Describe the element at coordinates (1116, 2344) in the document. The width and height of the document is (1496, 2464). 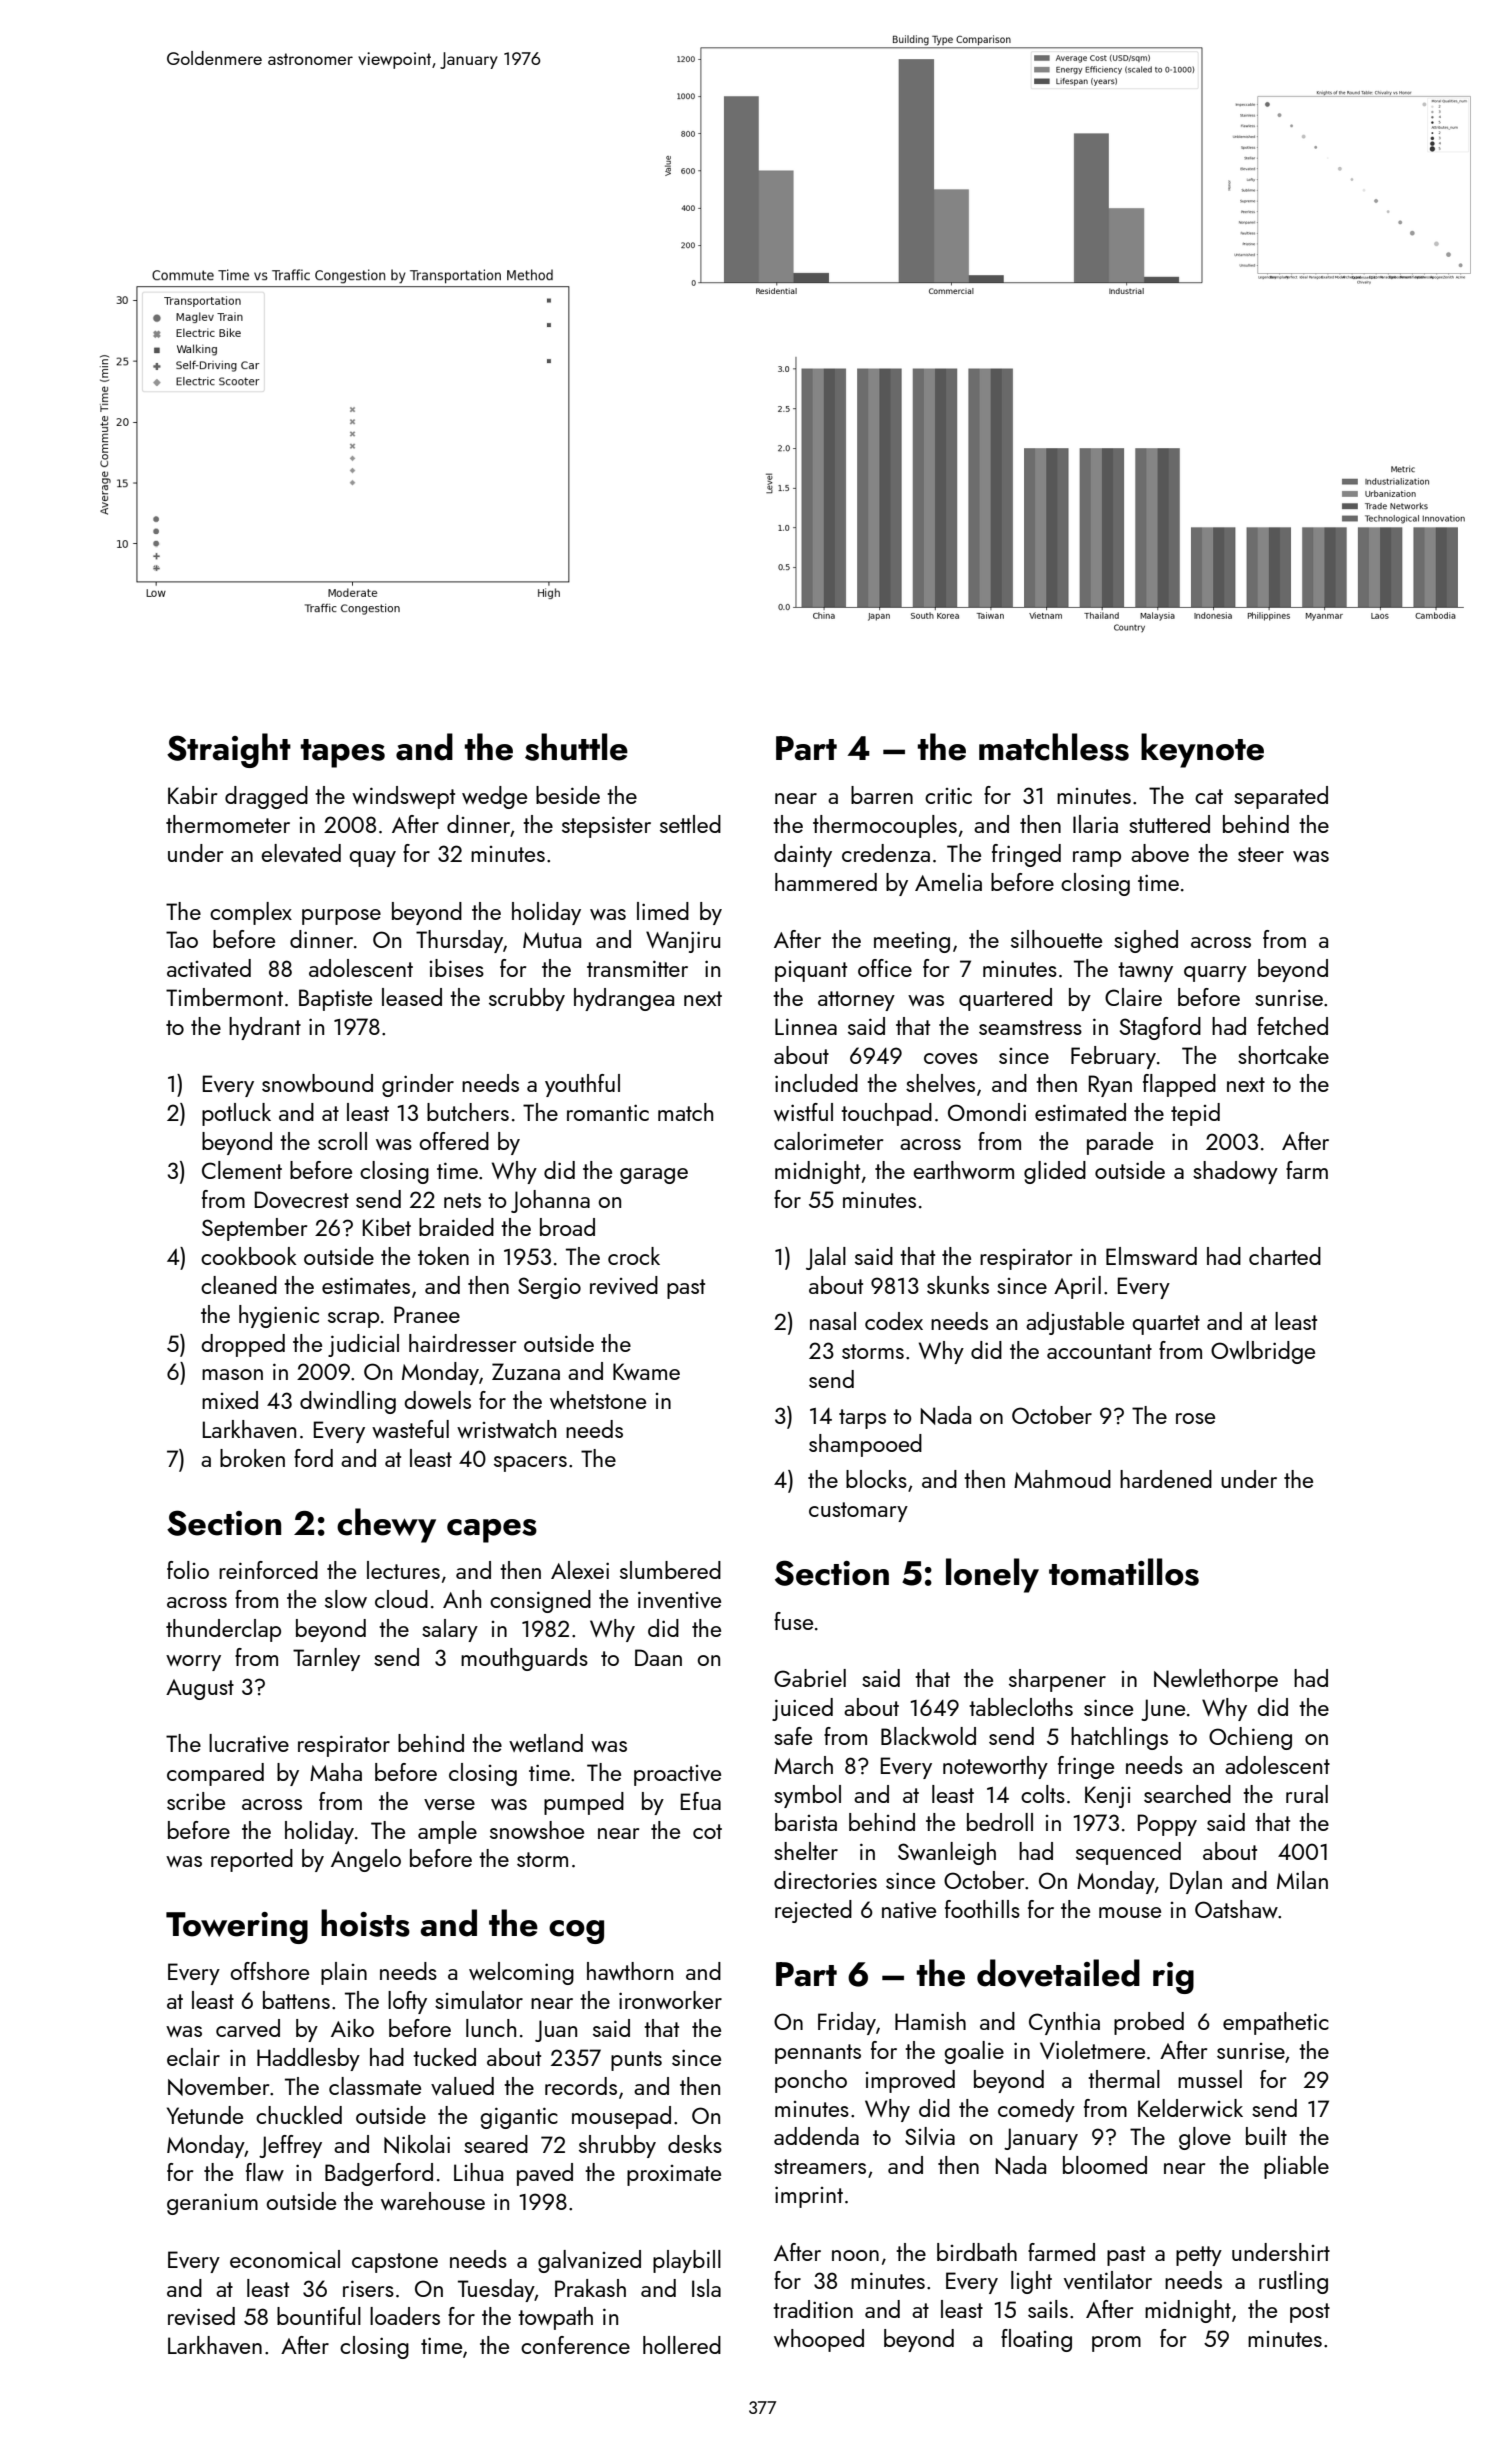
I see `prom` at that location.
